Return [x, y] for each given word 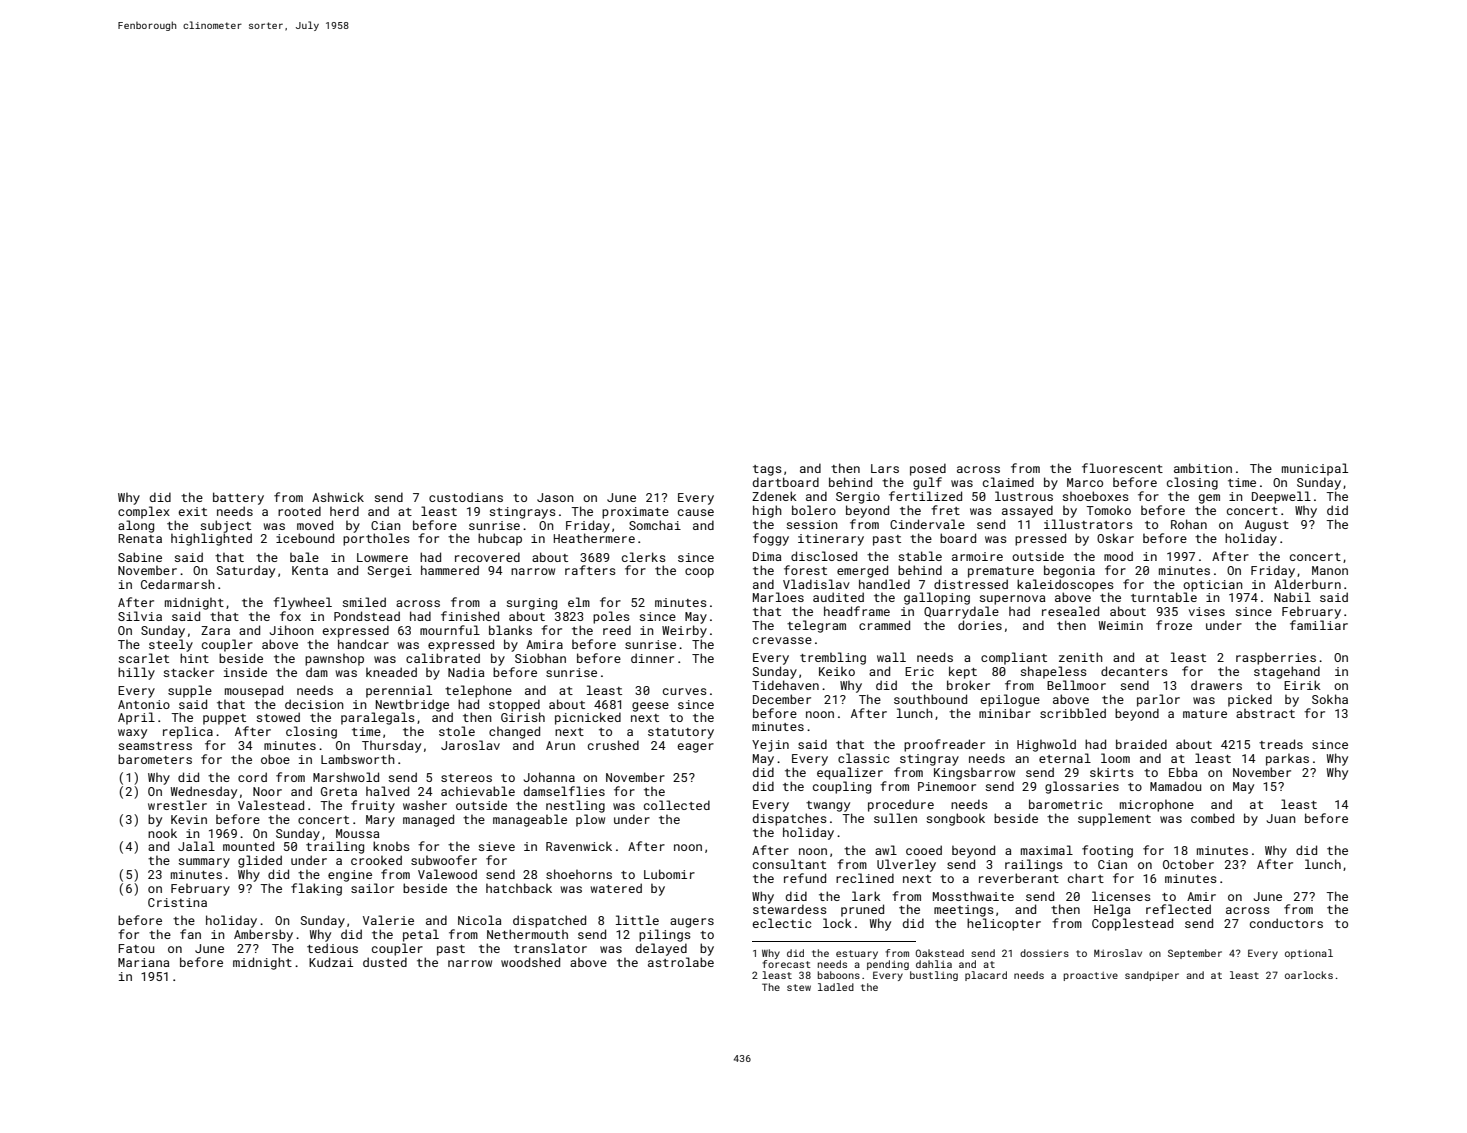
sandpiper [1152, 976]
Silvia [140, 616]
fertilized [925, 496]
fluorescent [1122, 468]
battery [238, 498]
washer [425, 805]
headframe [857, 611]
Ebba [1183, 772]
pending [888, 965]
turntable [1164, 597]
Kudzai [331, 962]
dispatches [790, 819]
